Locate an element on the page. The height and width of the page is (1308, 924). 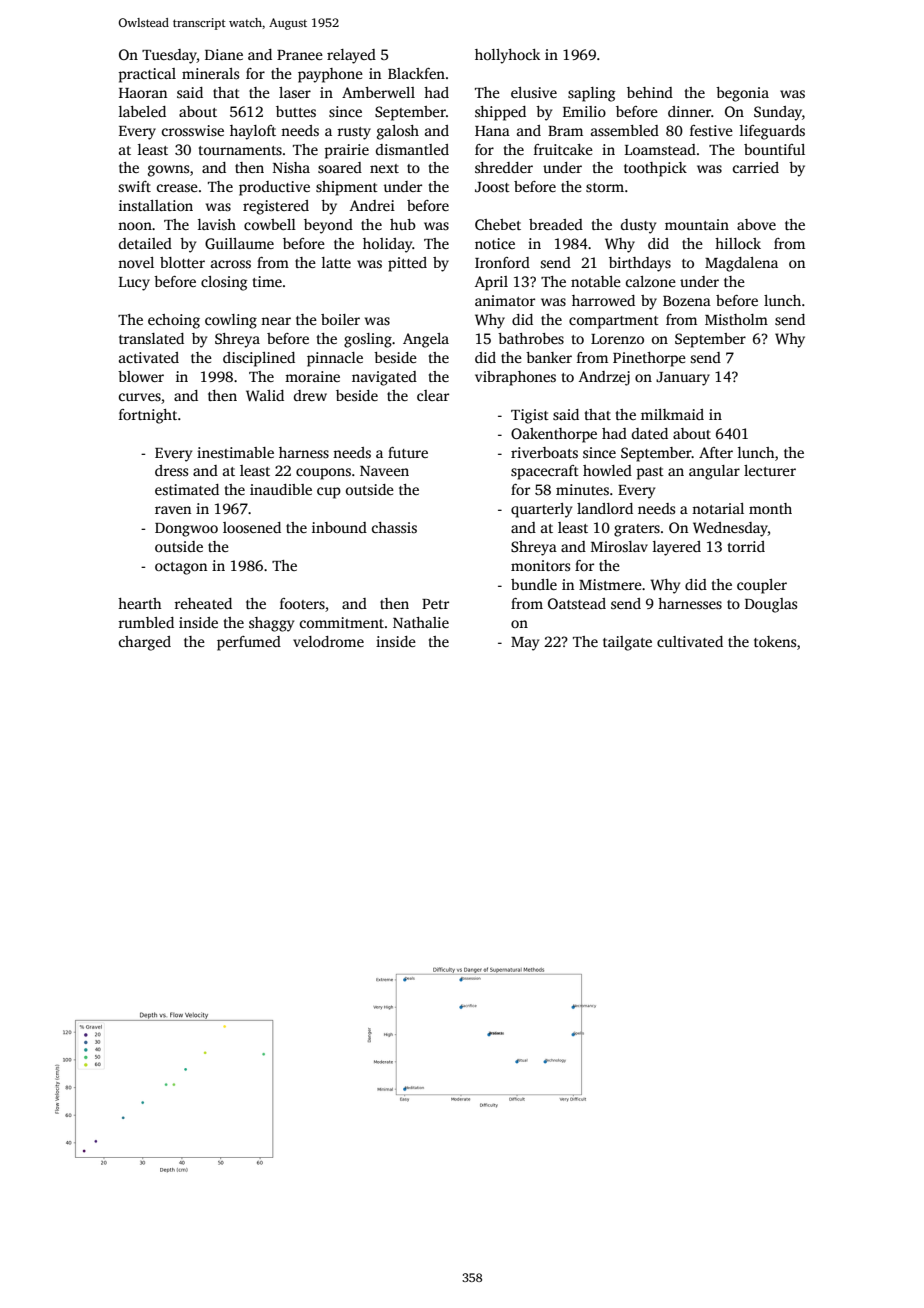
Pranee is located at coordinates (300, 55).
